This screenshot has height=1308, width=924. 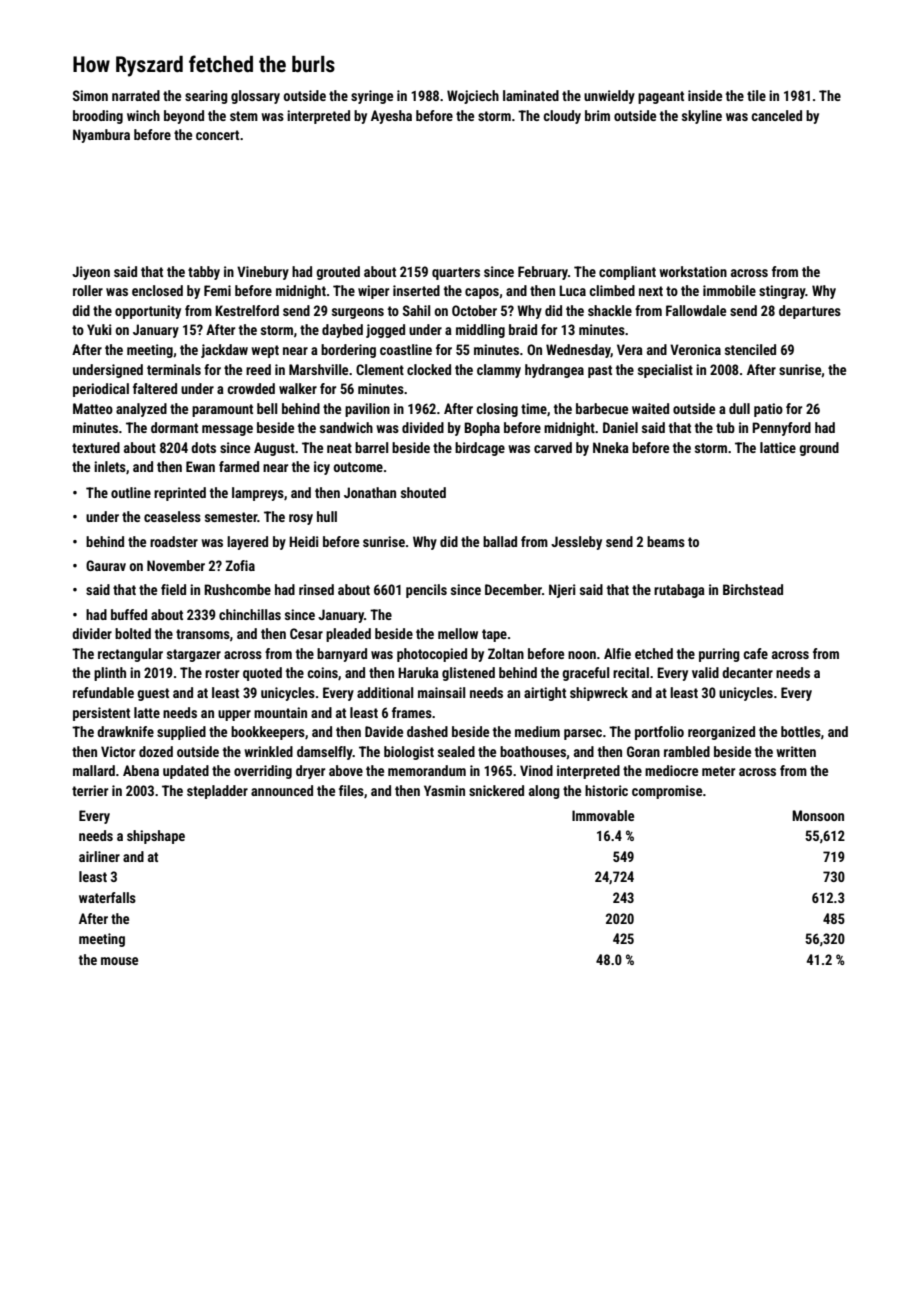 I want to click on concert, so click(x=217, y=135).
